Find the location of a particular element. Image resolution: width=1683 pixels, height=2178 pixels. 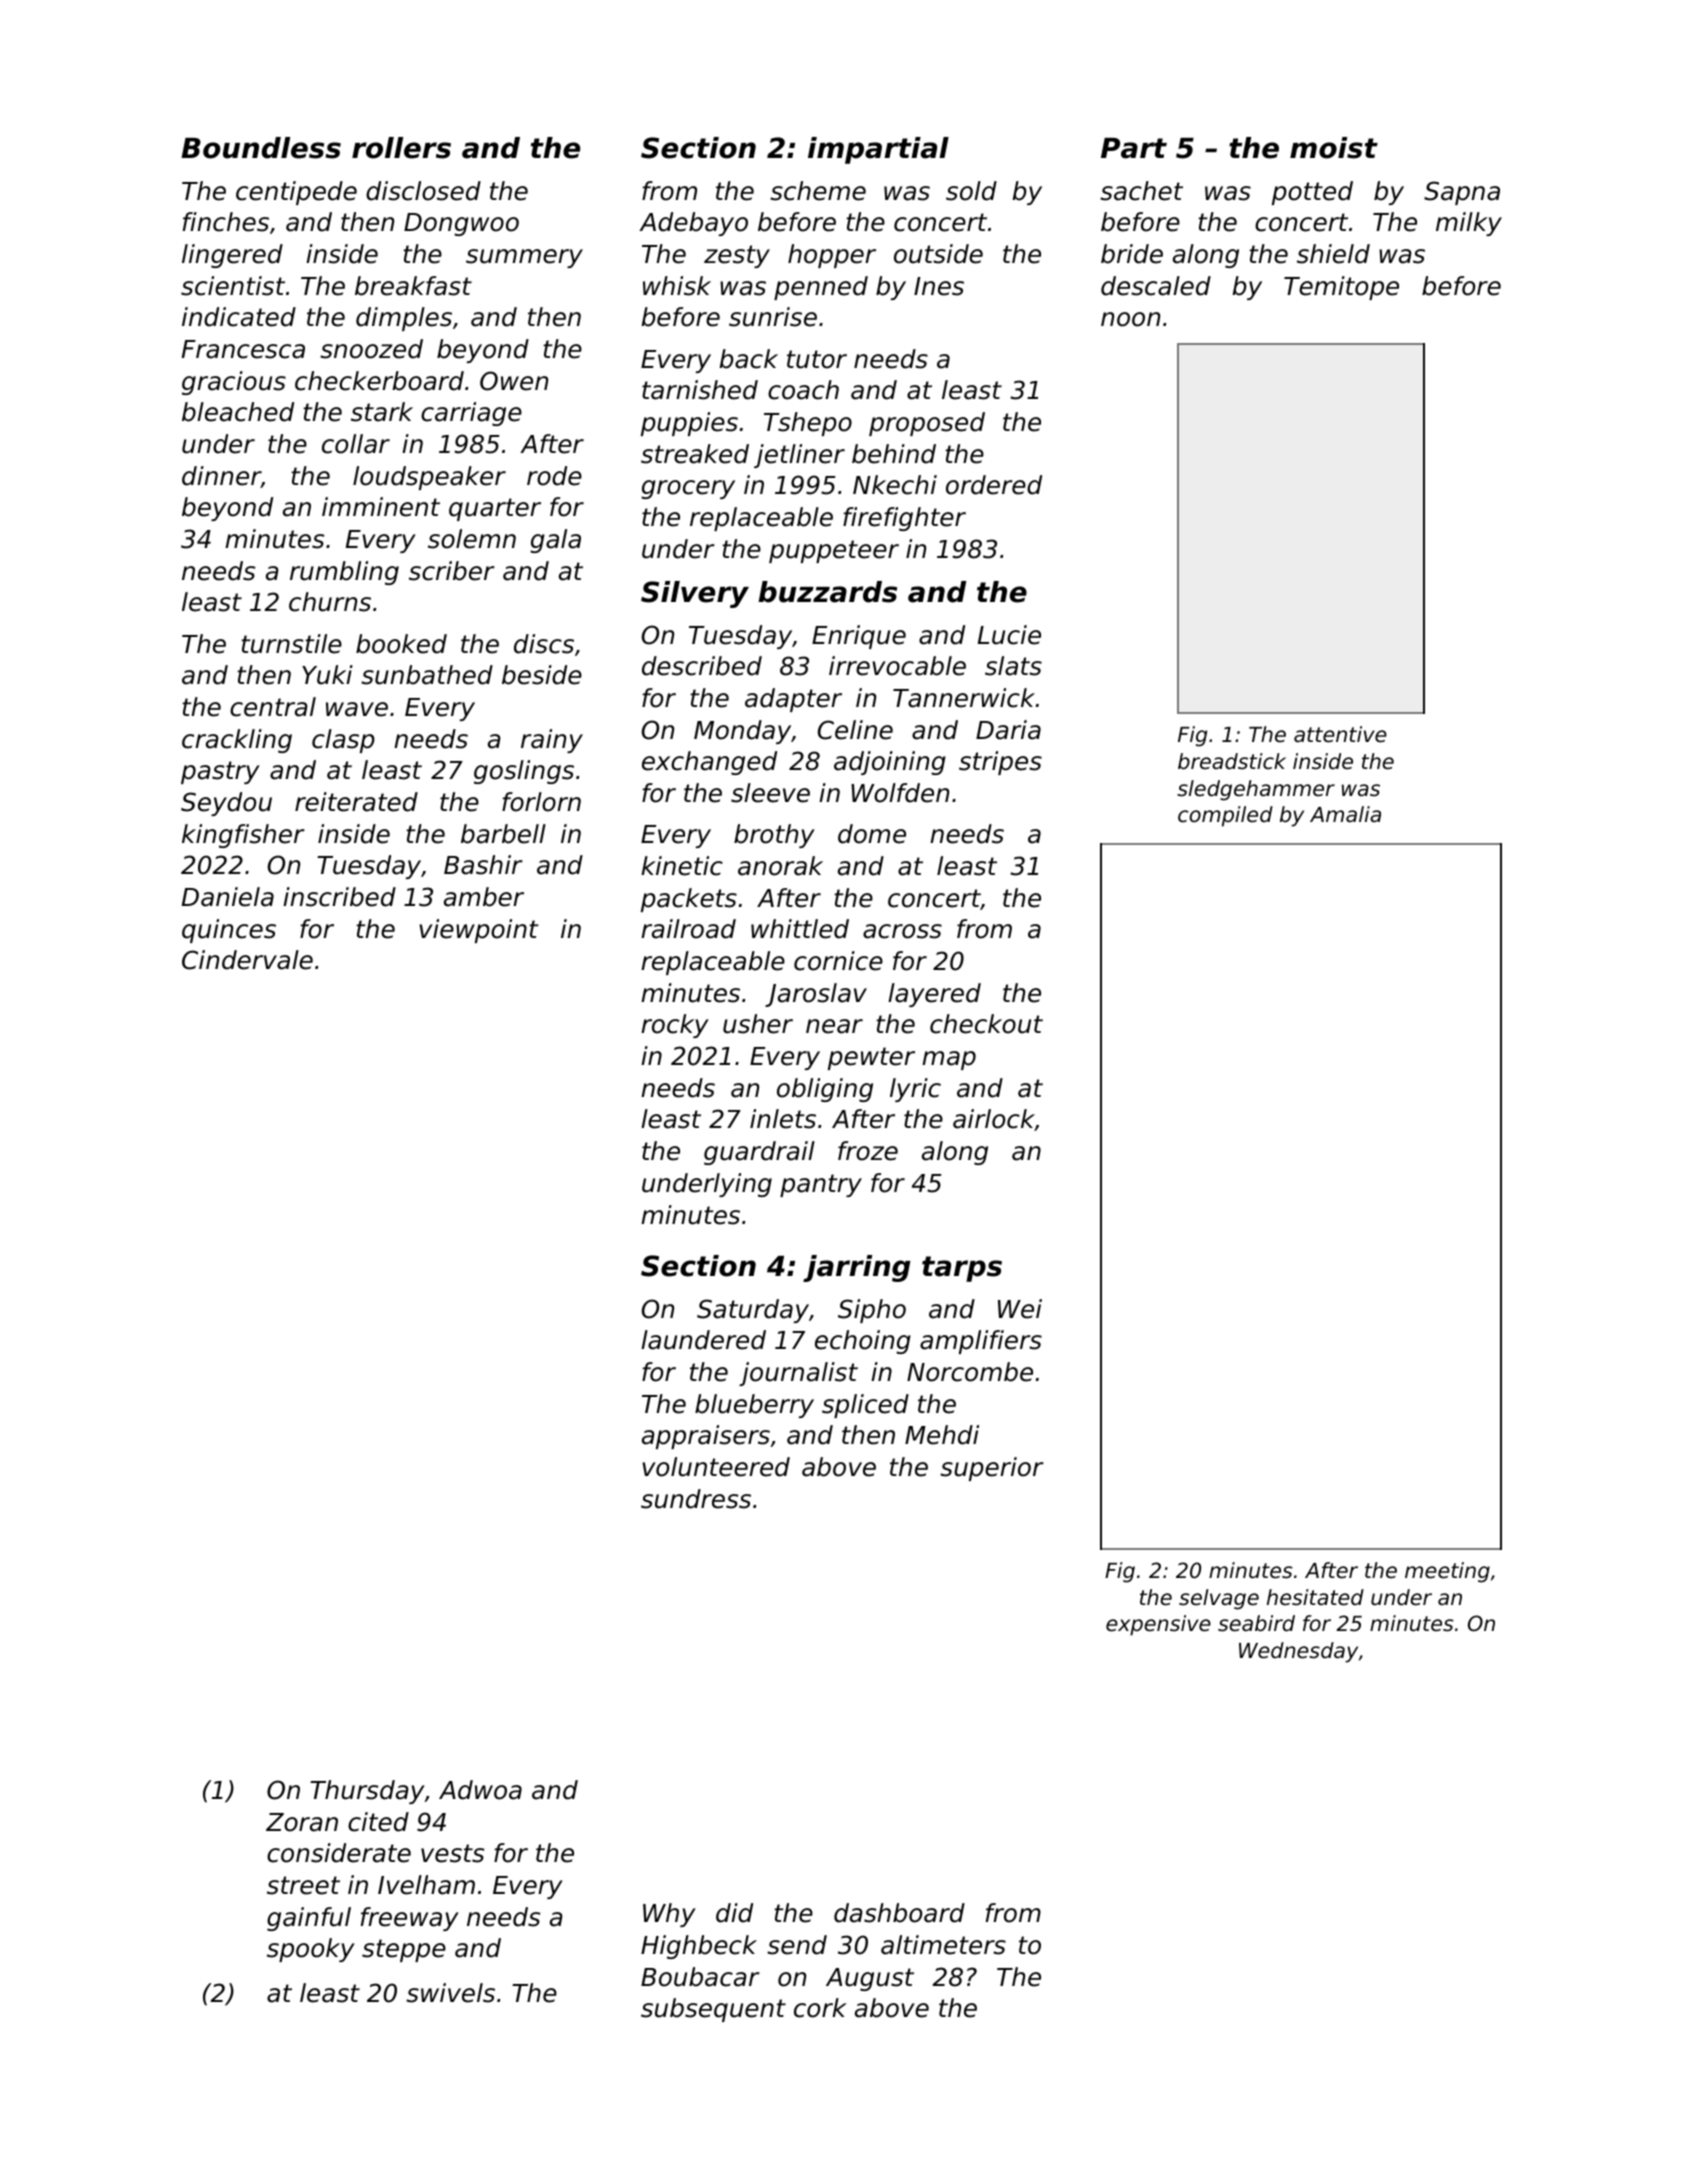

swivels is located at coordinates (450, 1993).
